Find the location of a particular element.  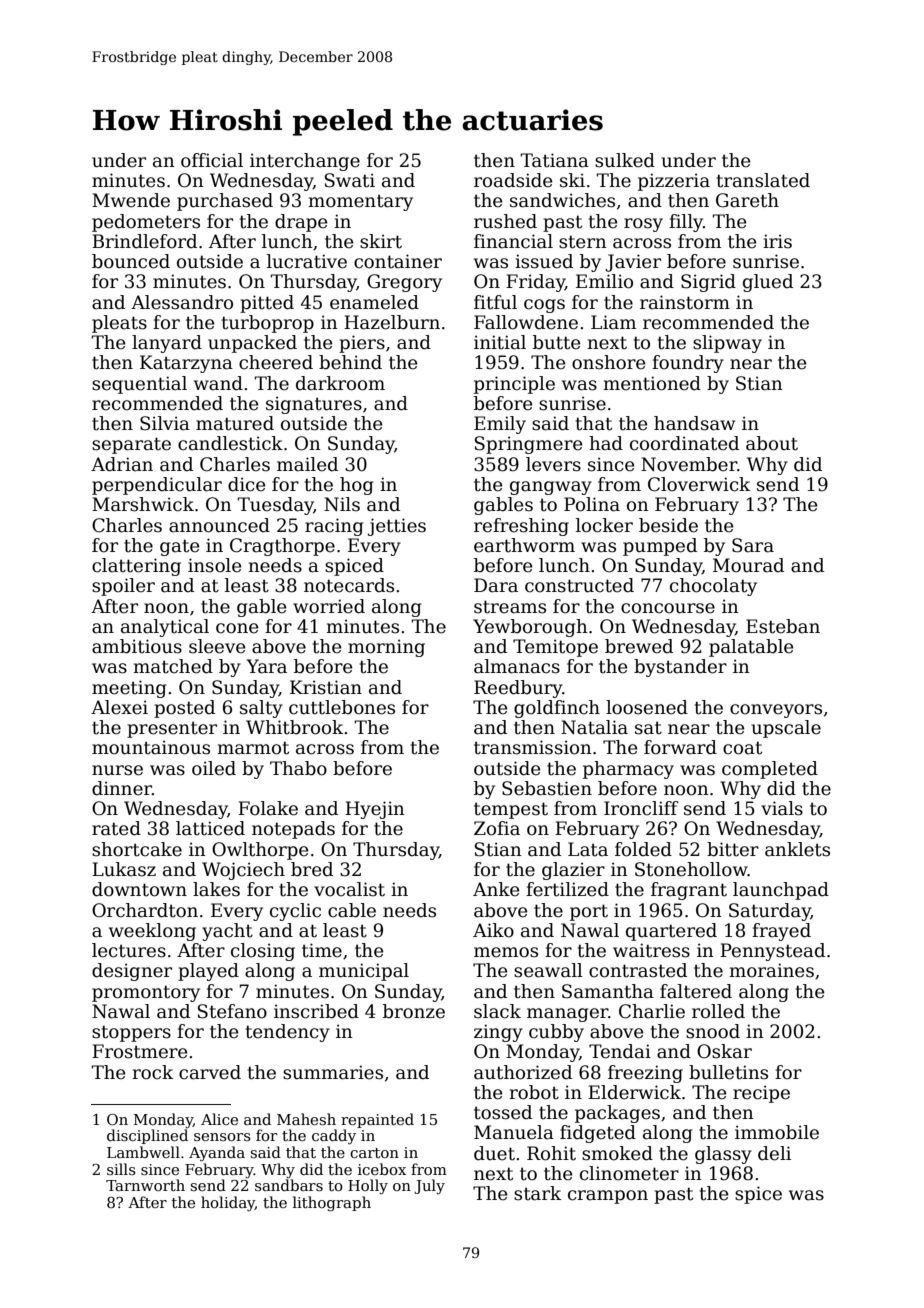

bounced is located at coordinates (131, 261).
